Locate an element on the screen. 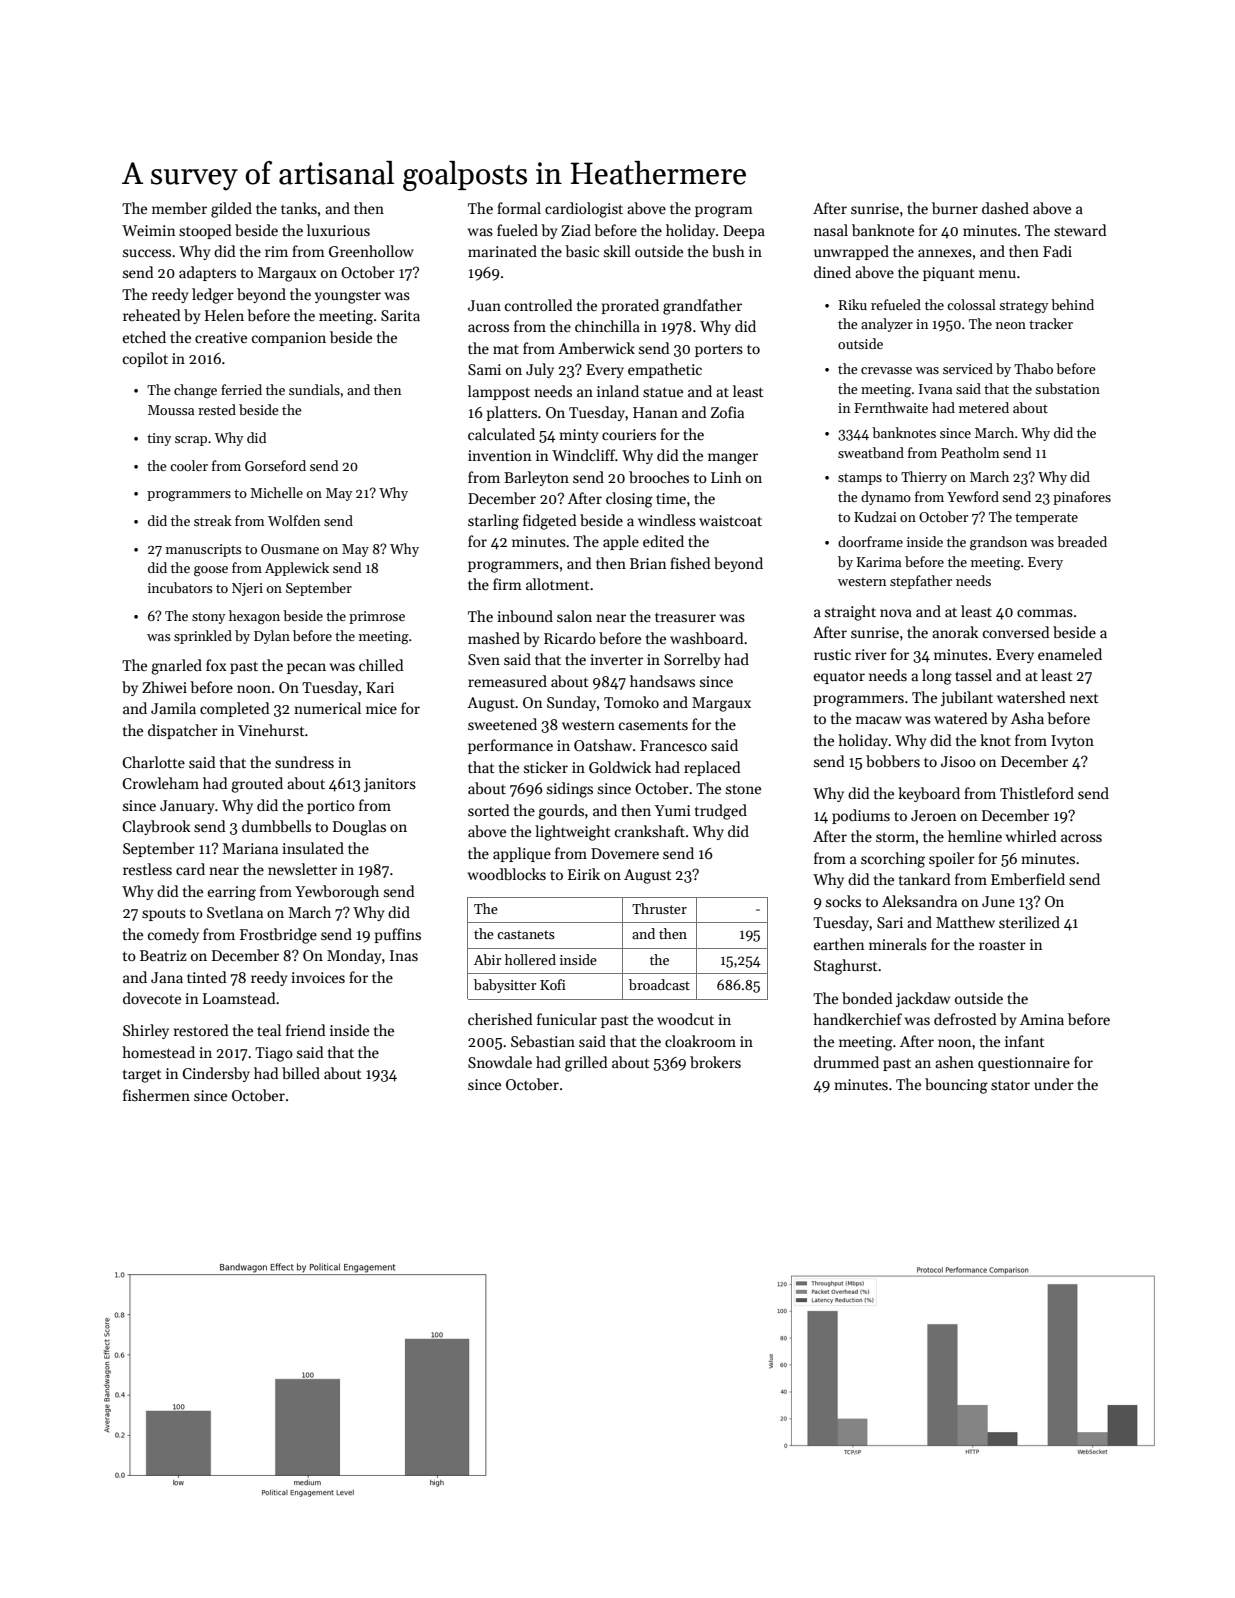  menu is located at coordinates (997, 274).
